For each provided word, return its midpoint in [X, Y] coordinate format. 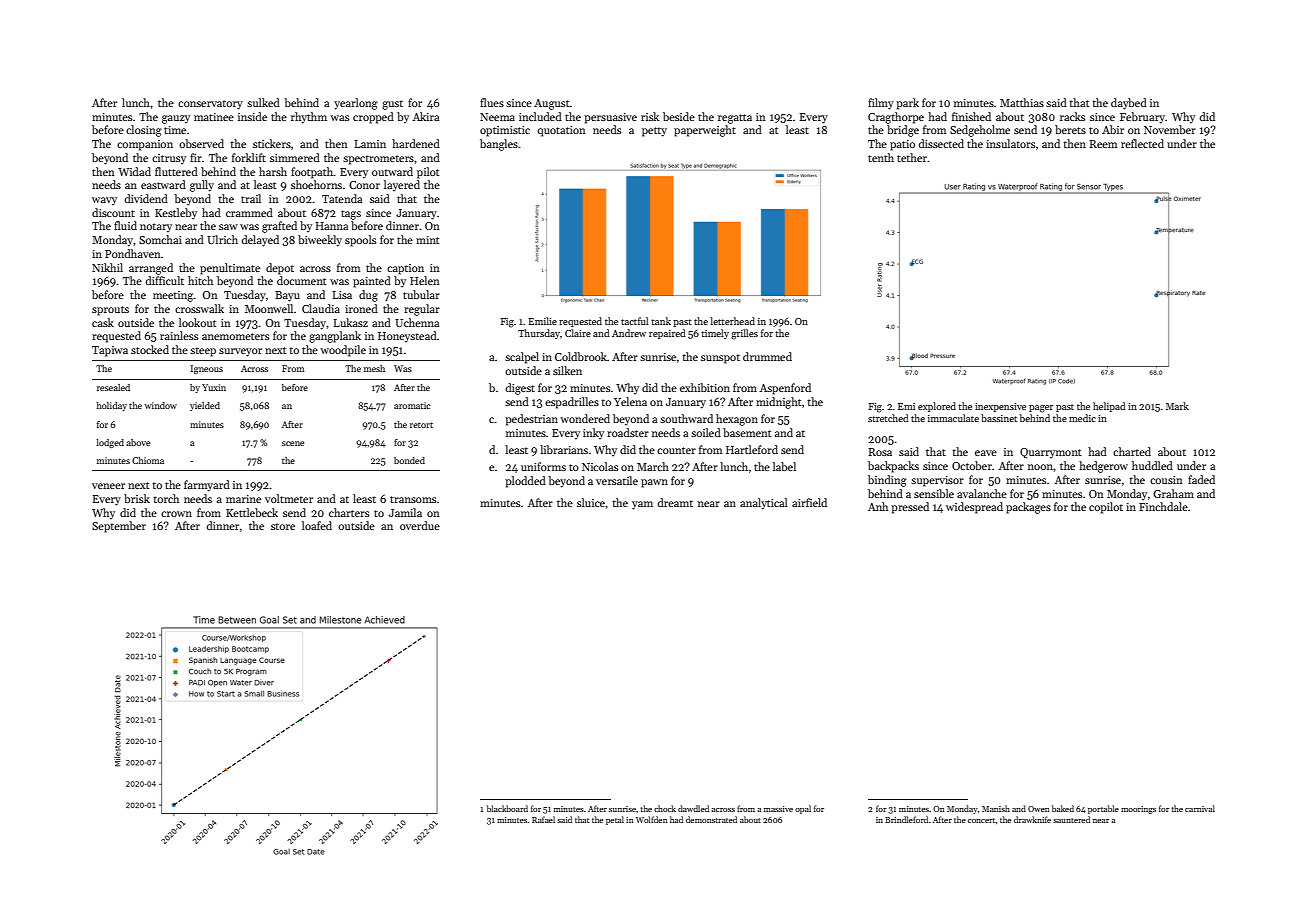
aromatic [412, 405]
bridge [903, 131]
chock [665, 808]
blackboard [507, 808]
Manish [996, 808]
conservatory [210, 105]
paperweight [705, 131]
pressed [910, 508]
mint [427, 240]
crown [176, 514]
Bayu [287, 296]
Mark [1177, 406]
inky [593, 433]
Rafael [543, 819]
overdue [420, 525]
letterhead [732, 321]
